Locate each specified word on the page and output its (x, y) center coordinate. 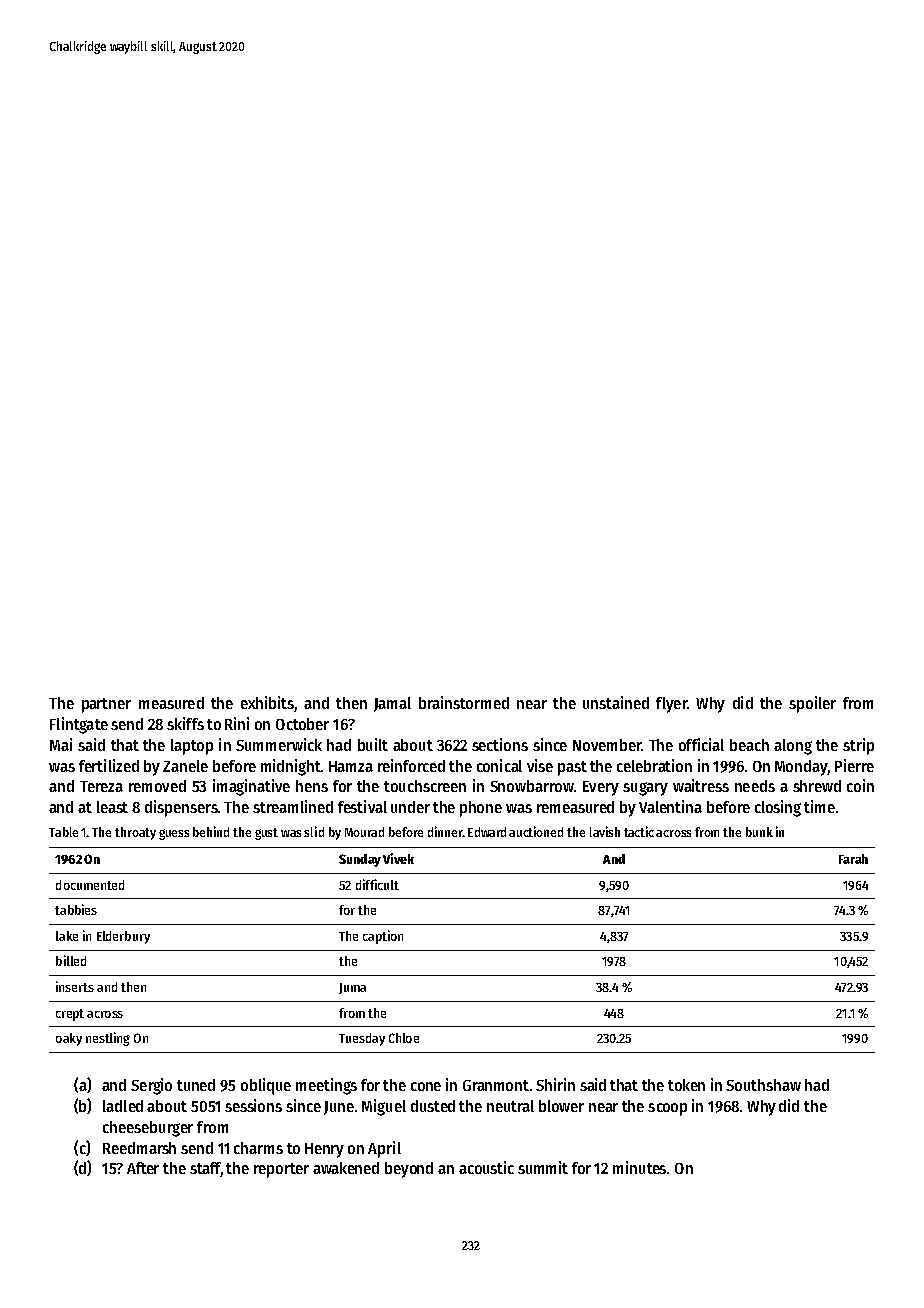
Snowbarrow (532, 786)
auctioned (536, 831)
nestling (108, 1039)
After (143, 1168)
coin (860, 785)
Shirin (555, 1084)
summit (543, 1167)
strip (858, 746)
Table (63, 832)
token (686, 1085)
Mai (61, 744)
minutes (639, 1167)
